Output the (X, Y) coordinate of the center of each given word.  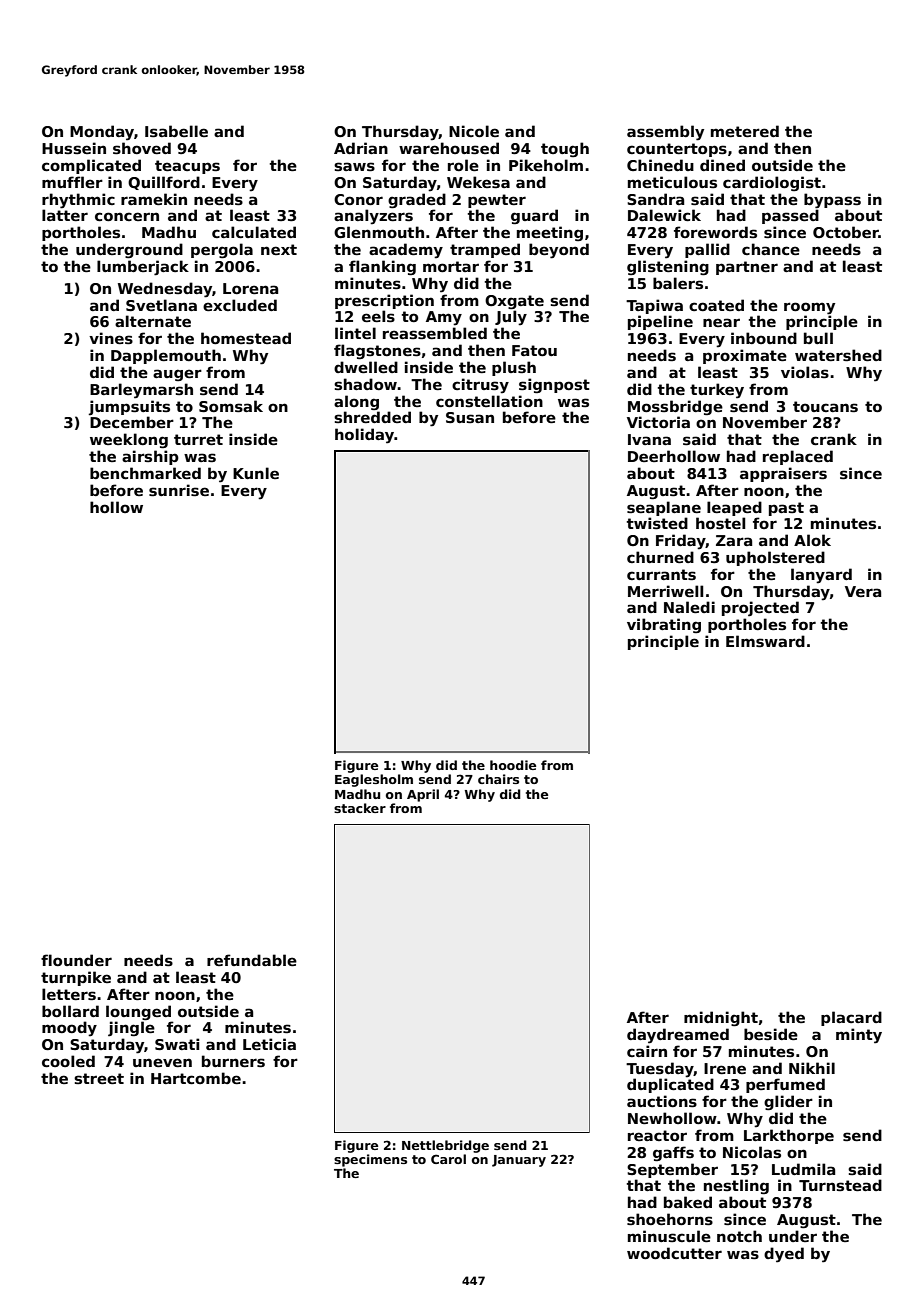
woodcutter (674, 1253)
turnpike (76, 978)
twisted (657, 523)
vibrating (664, 625)
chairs (498, 779)
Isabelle (176, 131)
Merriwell (665, 591)
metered (745, 131)
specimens (370, 1160)
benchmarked (145, 473)
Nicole (474, 131)
